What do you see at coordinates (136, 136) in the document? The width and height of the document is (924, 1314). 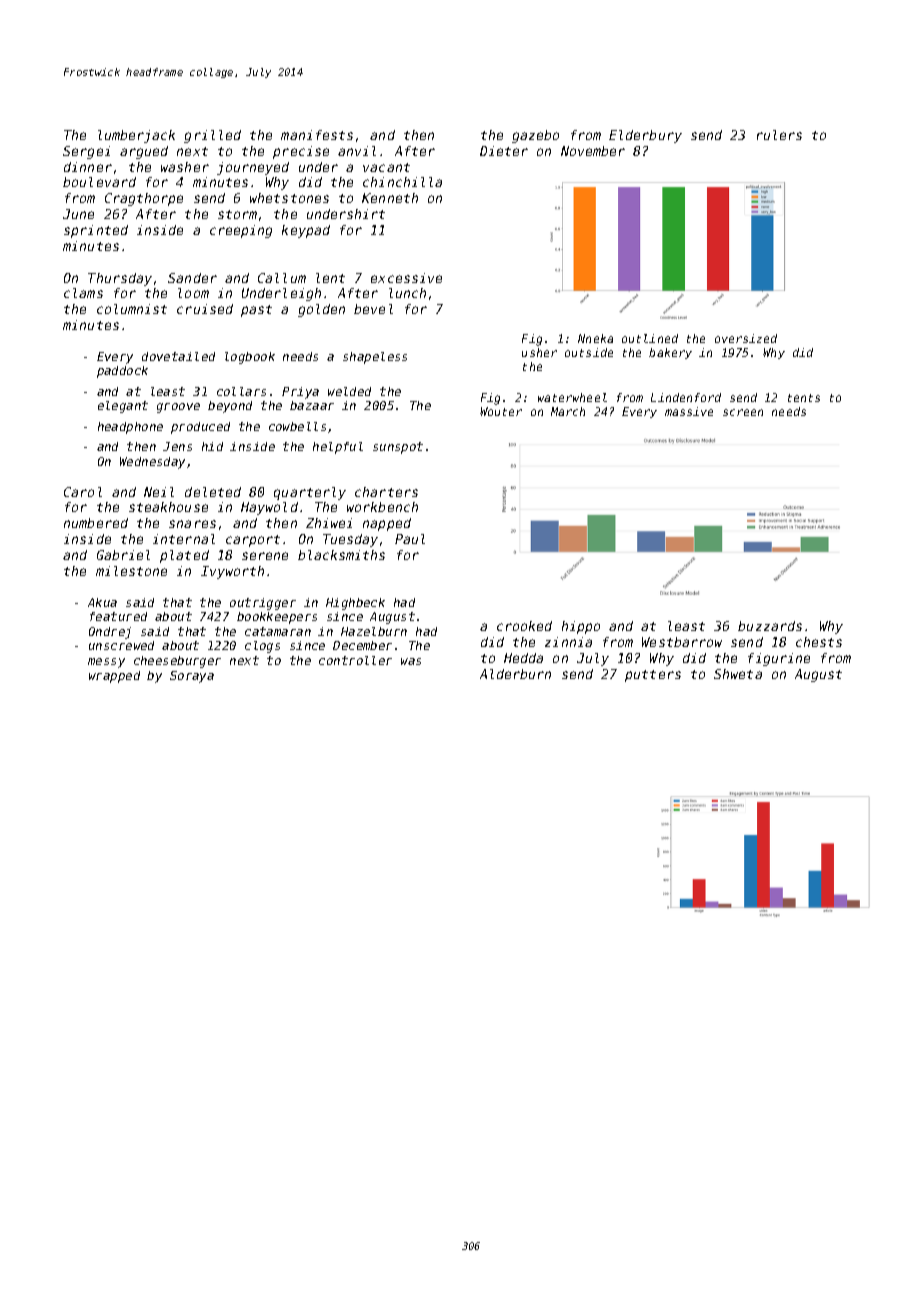 I see `lumberjack` at bounding box center [136, 136].
